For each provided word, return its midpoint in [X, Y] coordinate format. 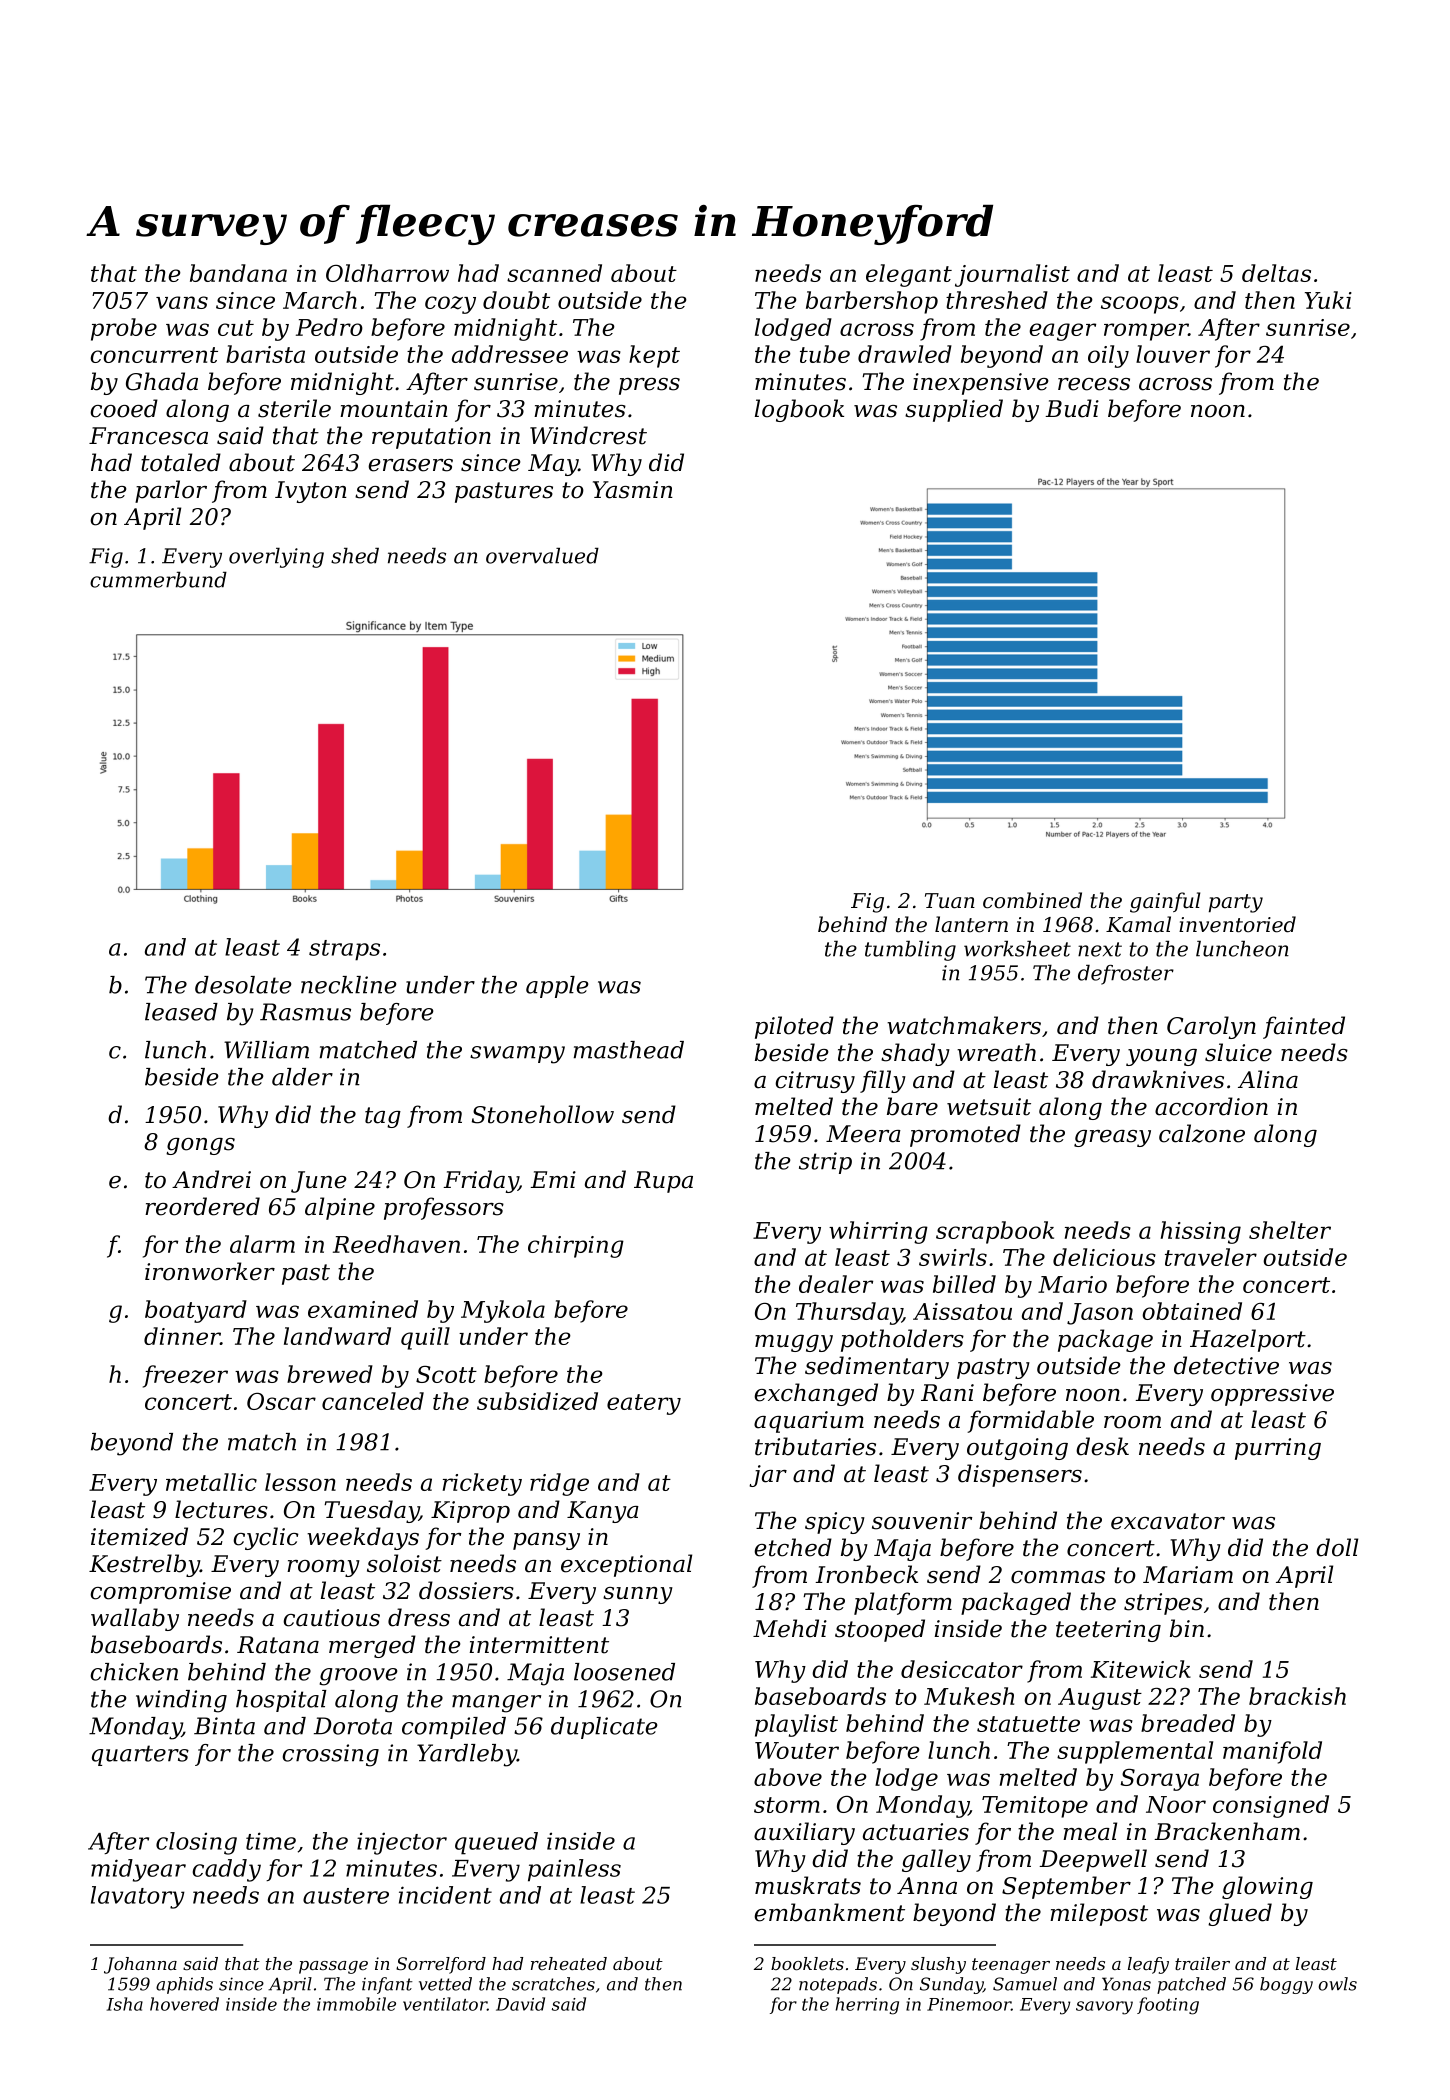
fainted [1304, 1027]
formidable [1030, 1421]
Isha [125, 2004]
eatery [644, 1404]
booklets [807, 1963]
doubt [516, 300]
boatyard [196, 1311]
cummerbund [158, 580]
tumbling [910, 951]
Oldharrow [387, 273]
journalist [1012, 275]
